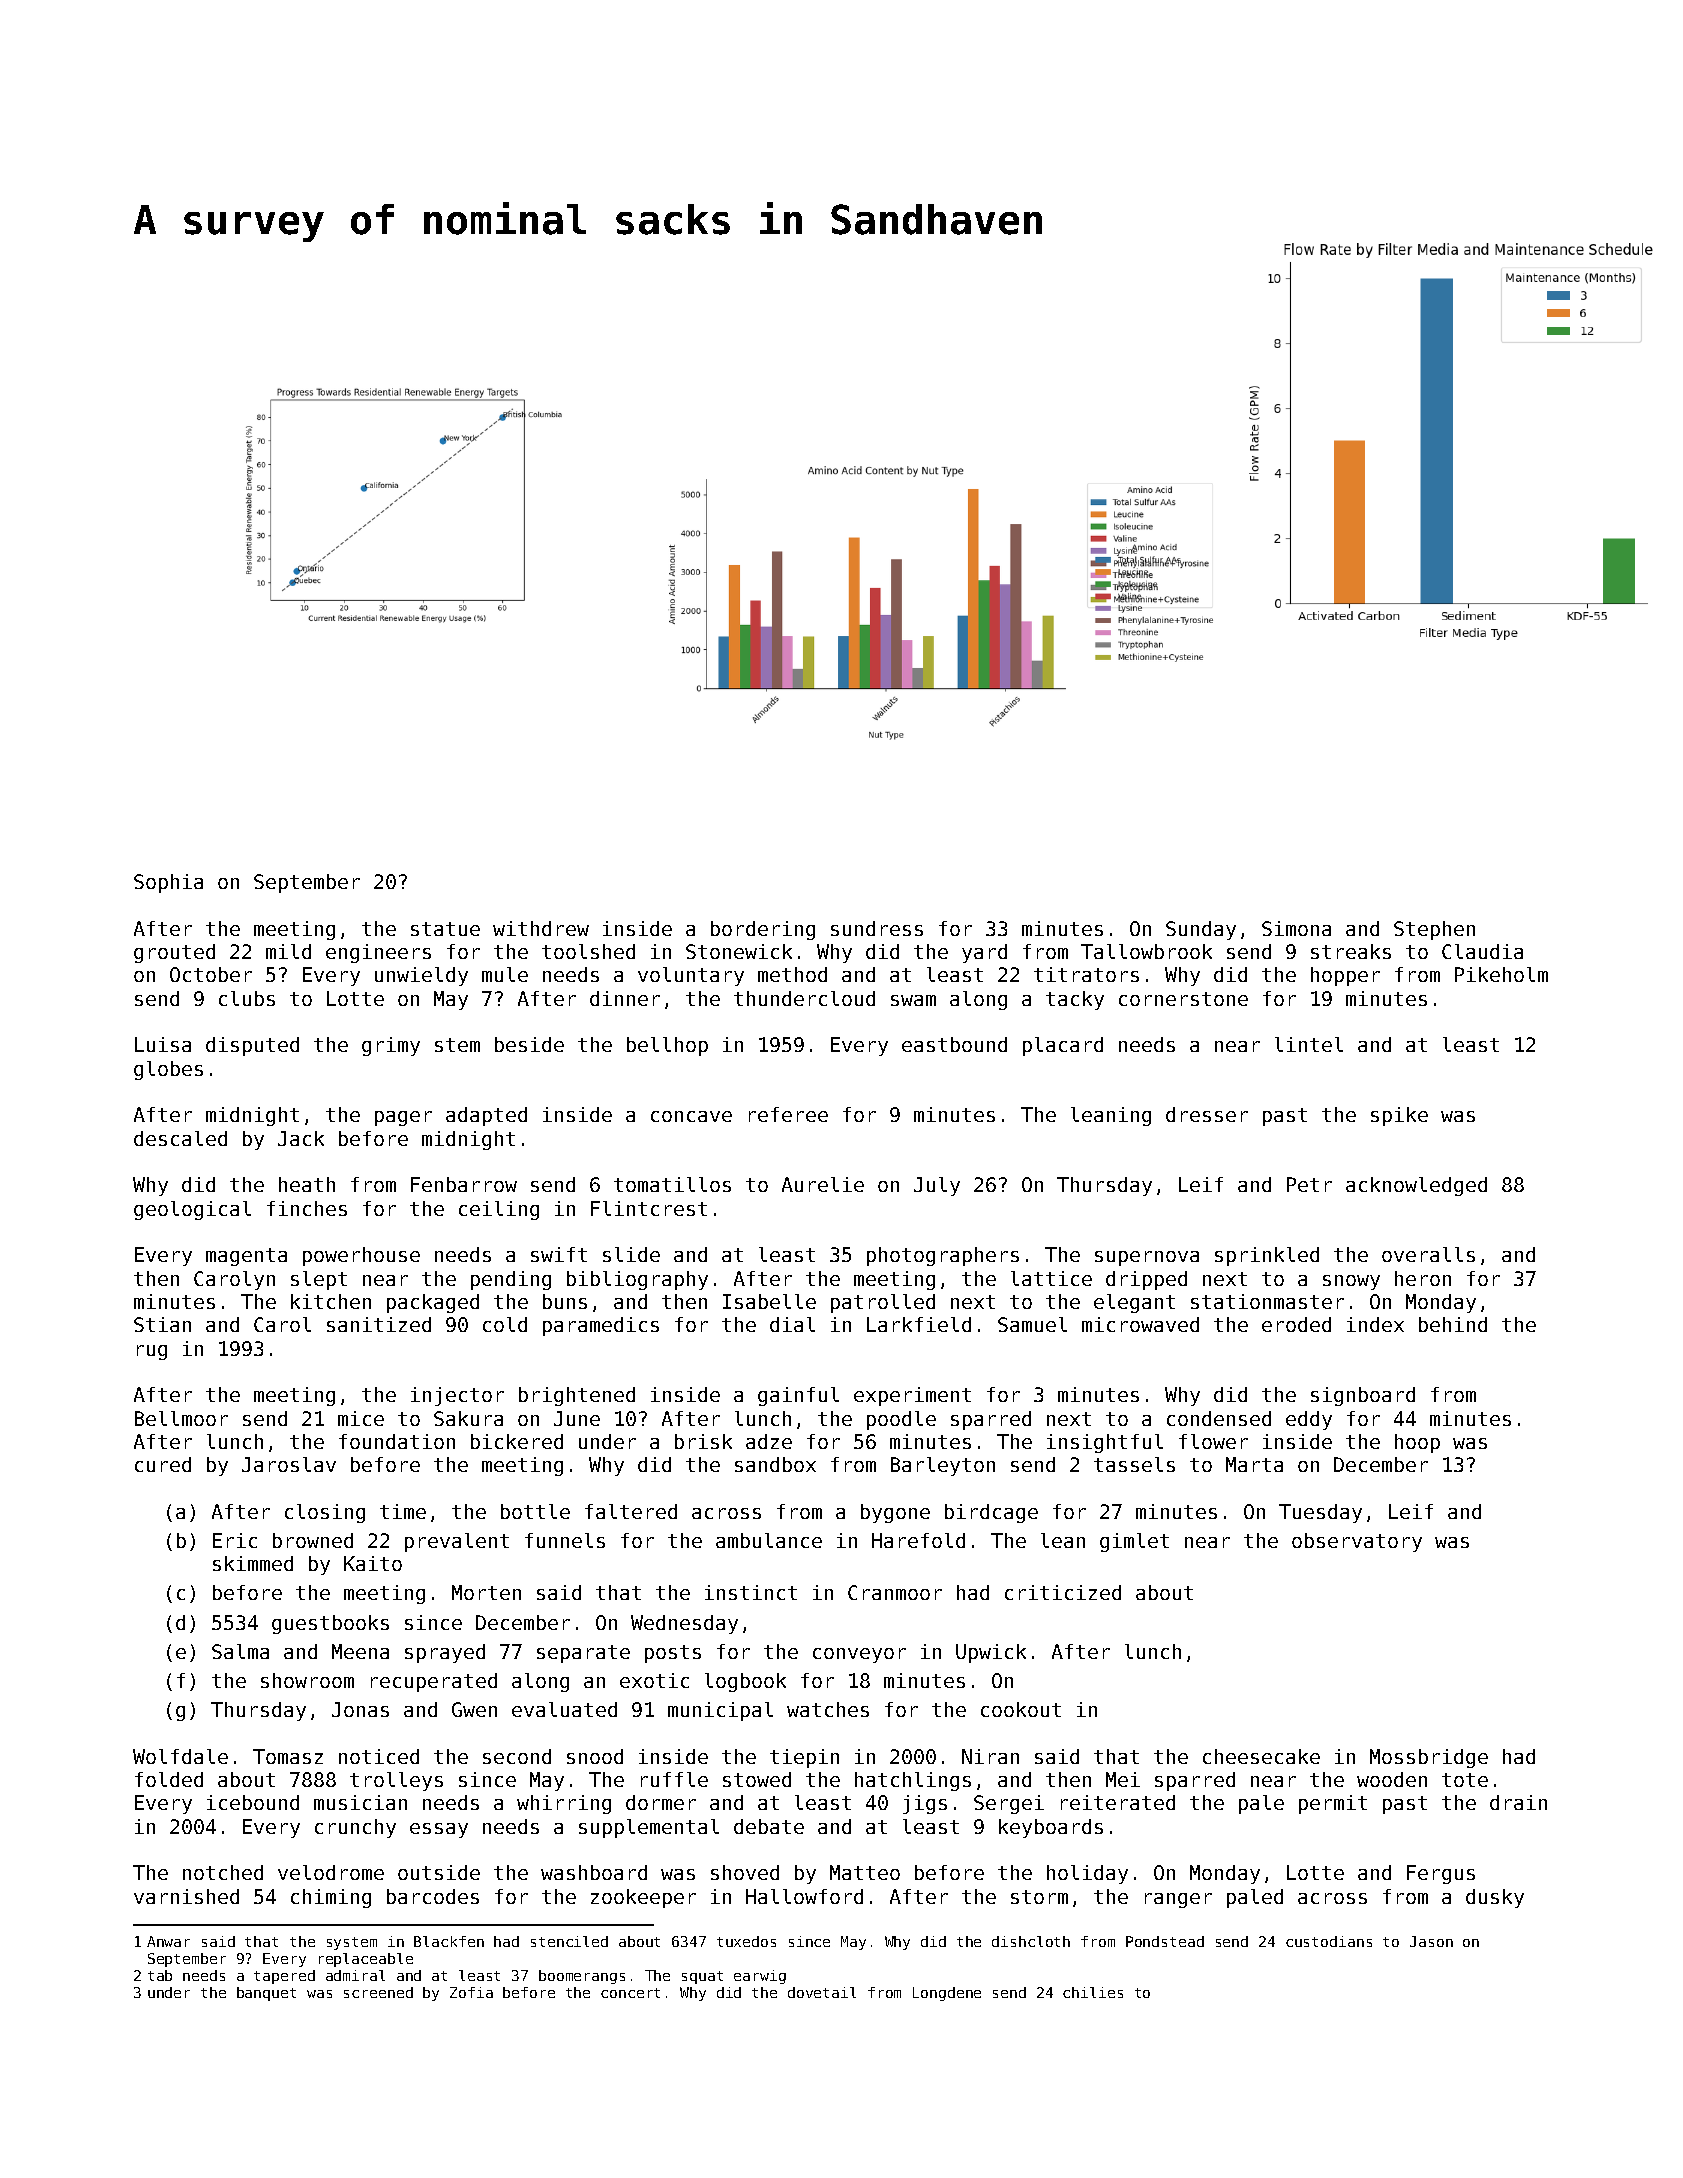  What do you see at coordinates (1482, 951) in the screenshot?
I see `Claudia` at bounding box center [1482, 951].
